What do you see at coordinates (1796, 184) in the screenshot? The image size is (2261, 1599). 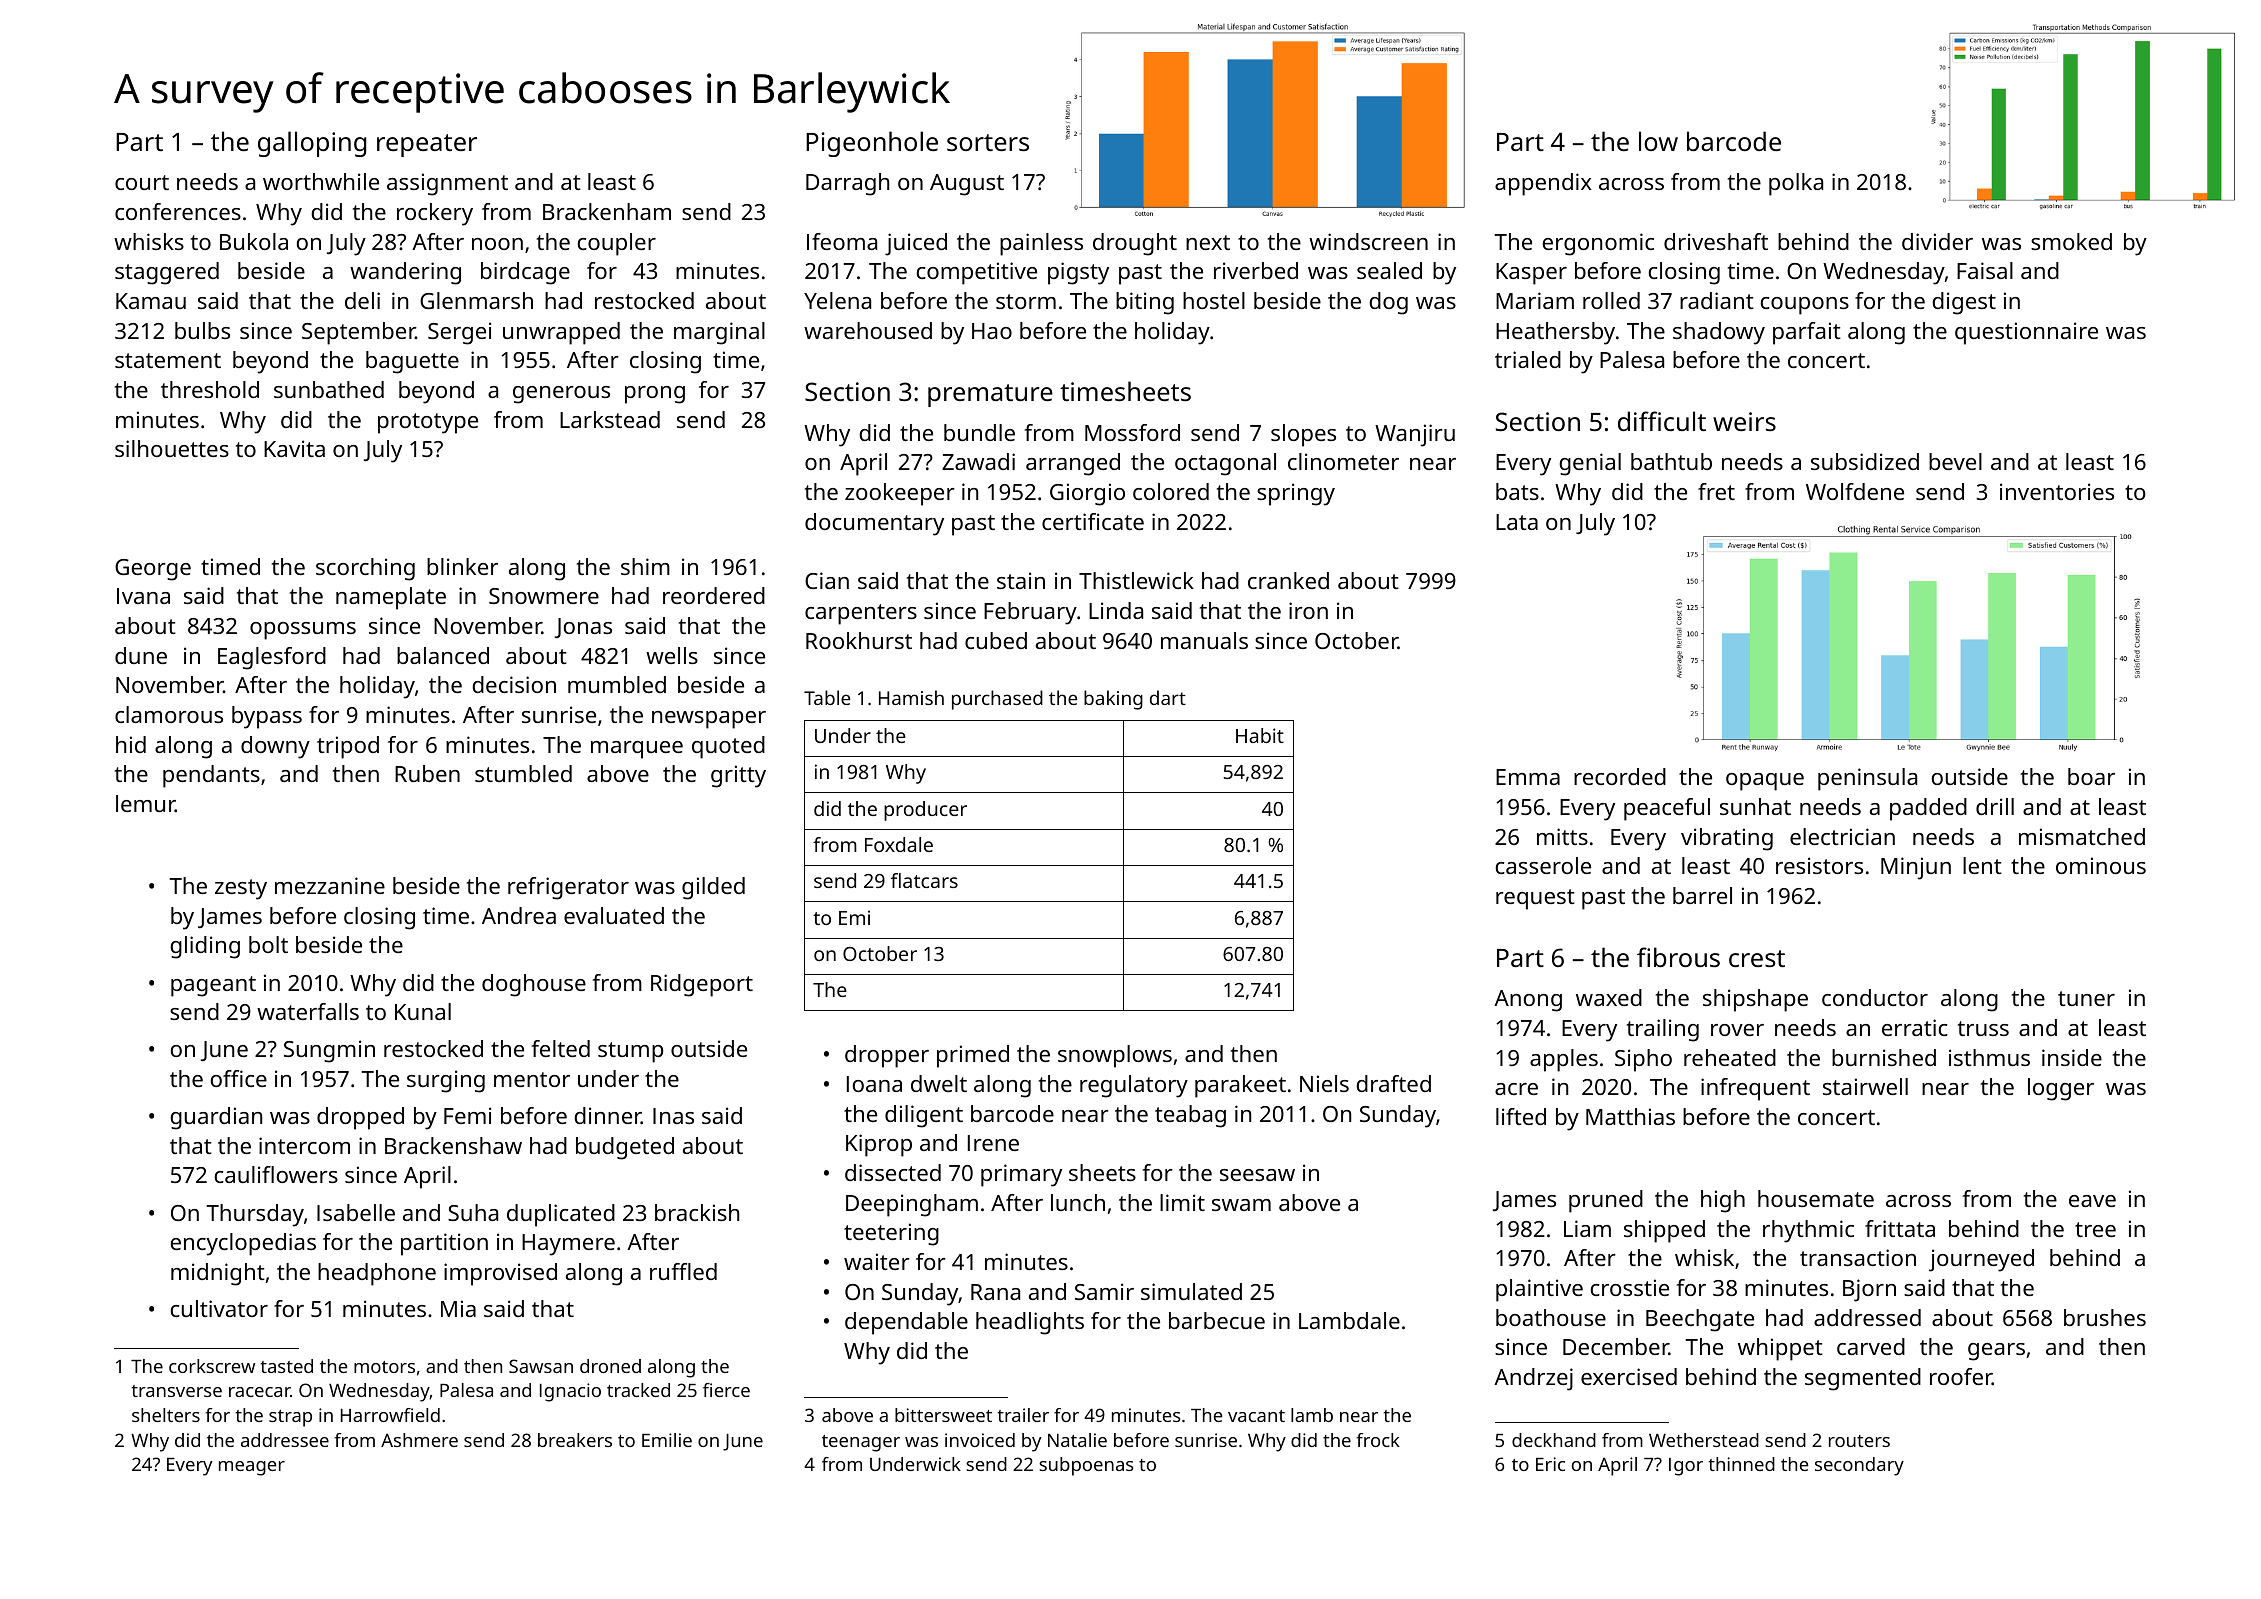 I see `polka` at bounding box center [1796, 184].
